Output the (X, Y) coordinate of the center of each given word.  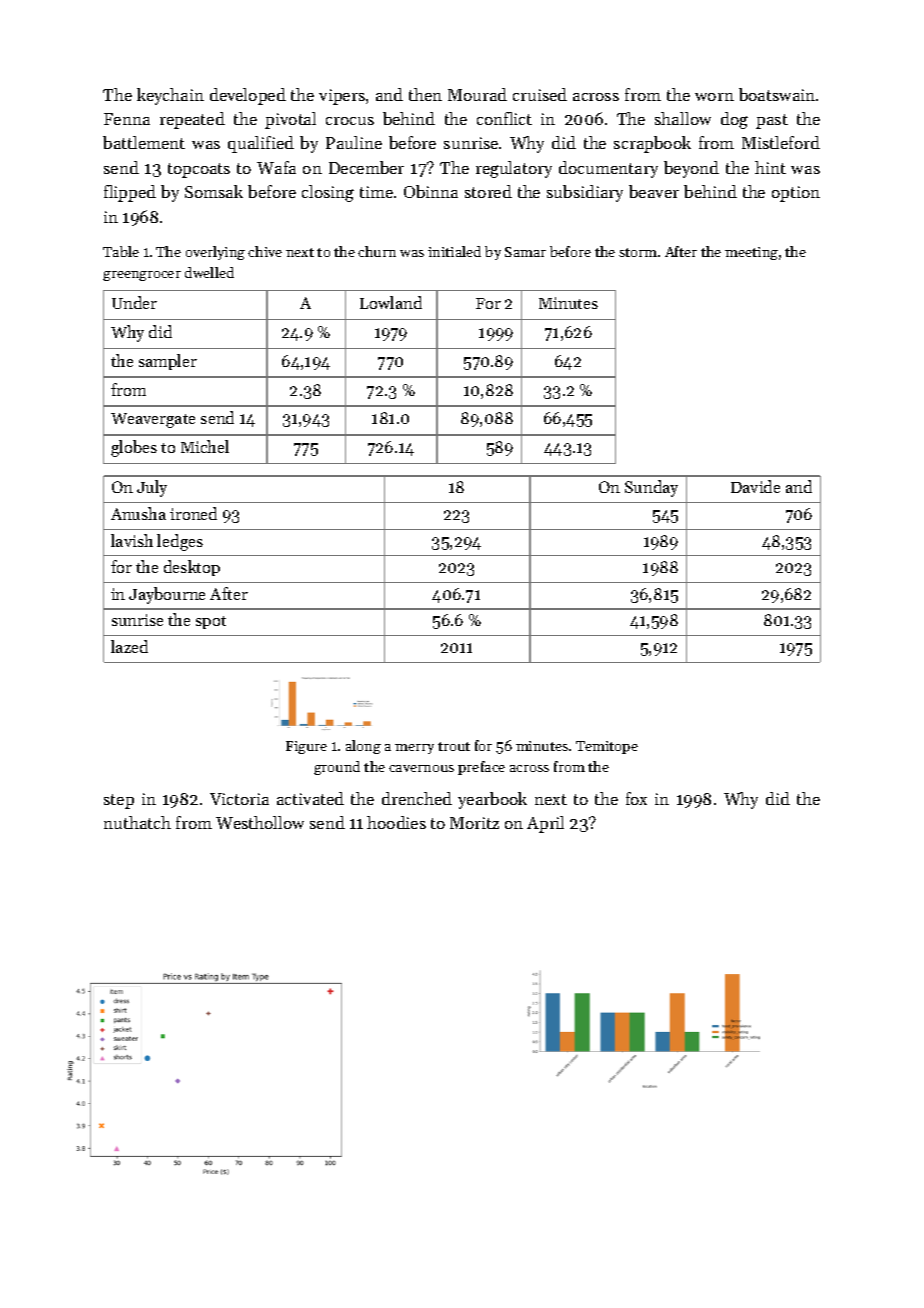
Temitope (607, 747)
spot (211, 622)
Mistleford (781, 142)
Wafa (276, 167)
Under (134, 302)
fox (636, 798)
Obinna (431, 191)
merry (414, 749)
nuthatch (137, 822)
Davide (755, 486)
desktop (192, 568)
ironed (193, 513)
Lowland (391, 302)
